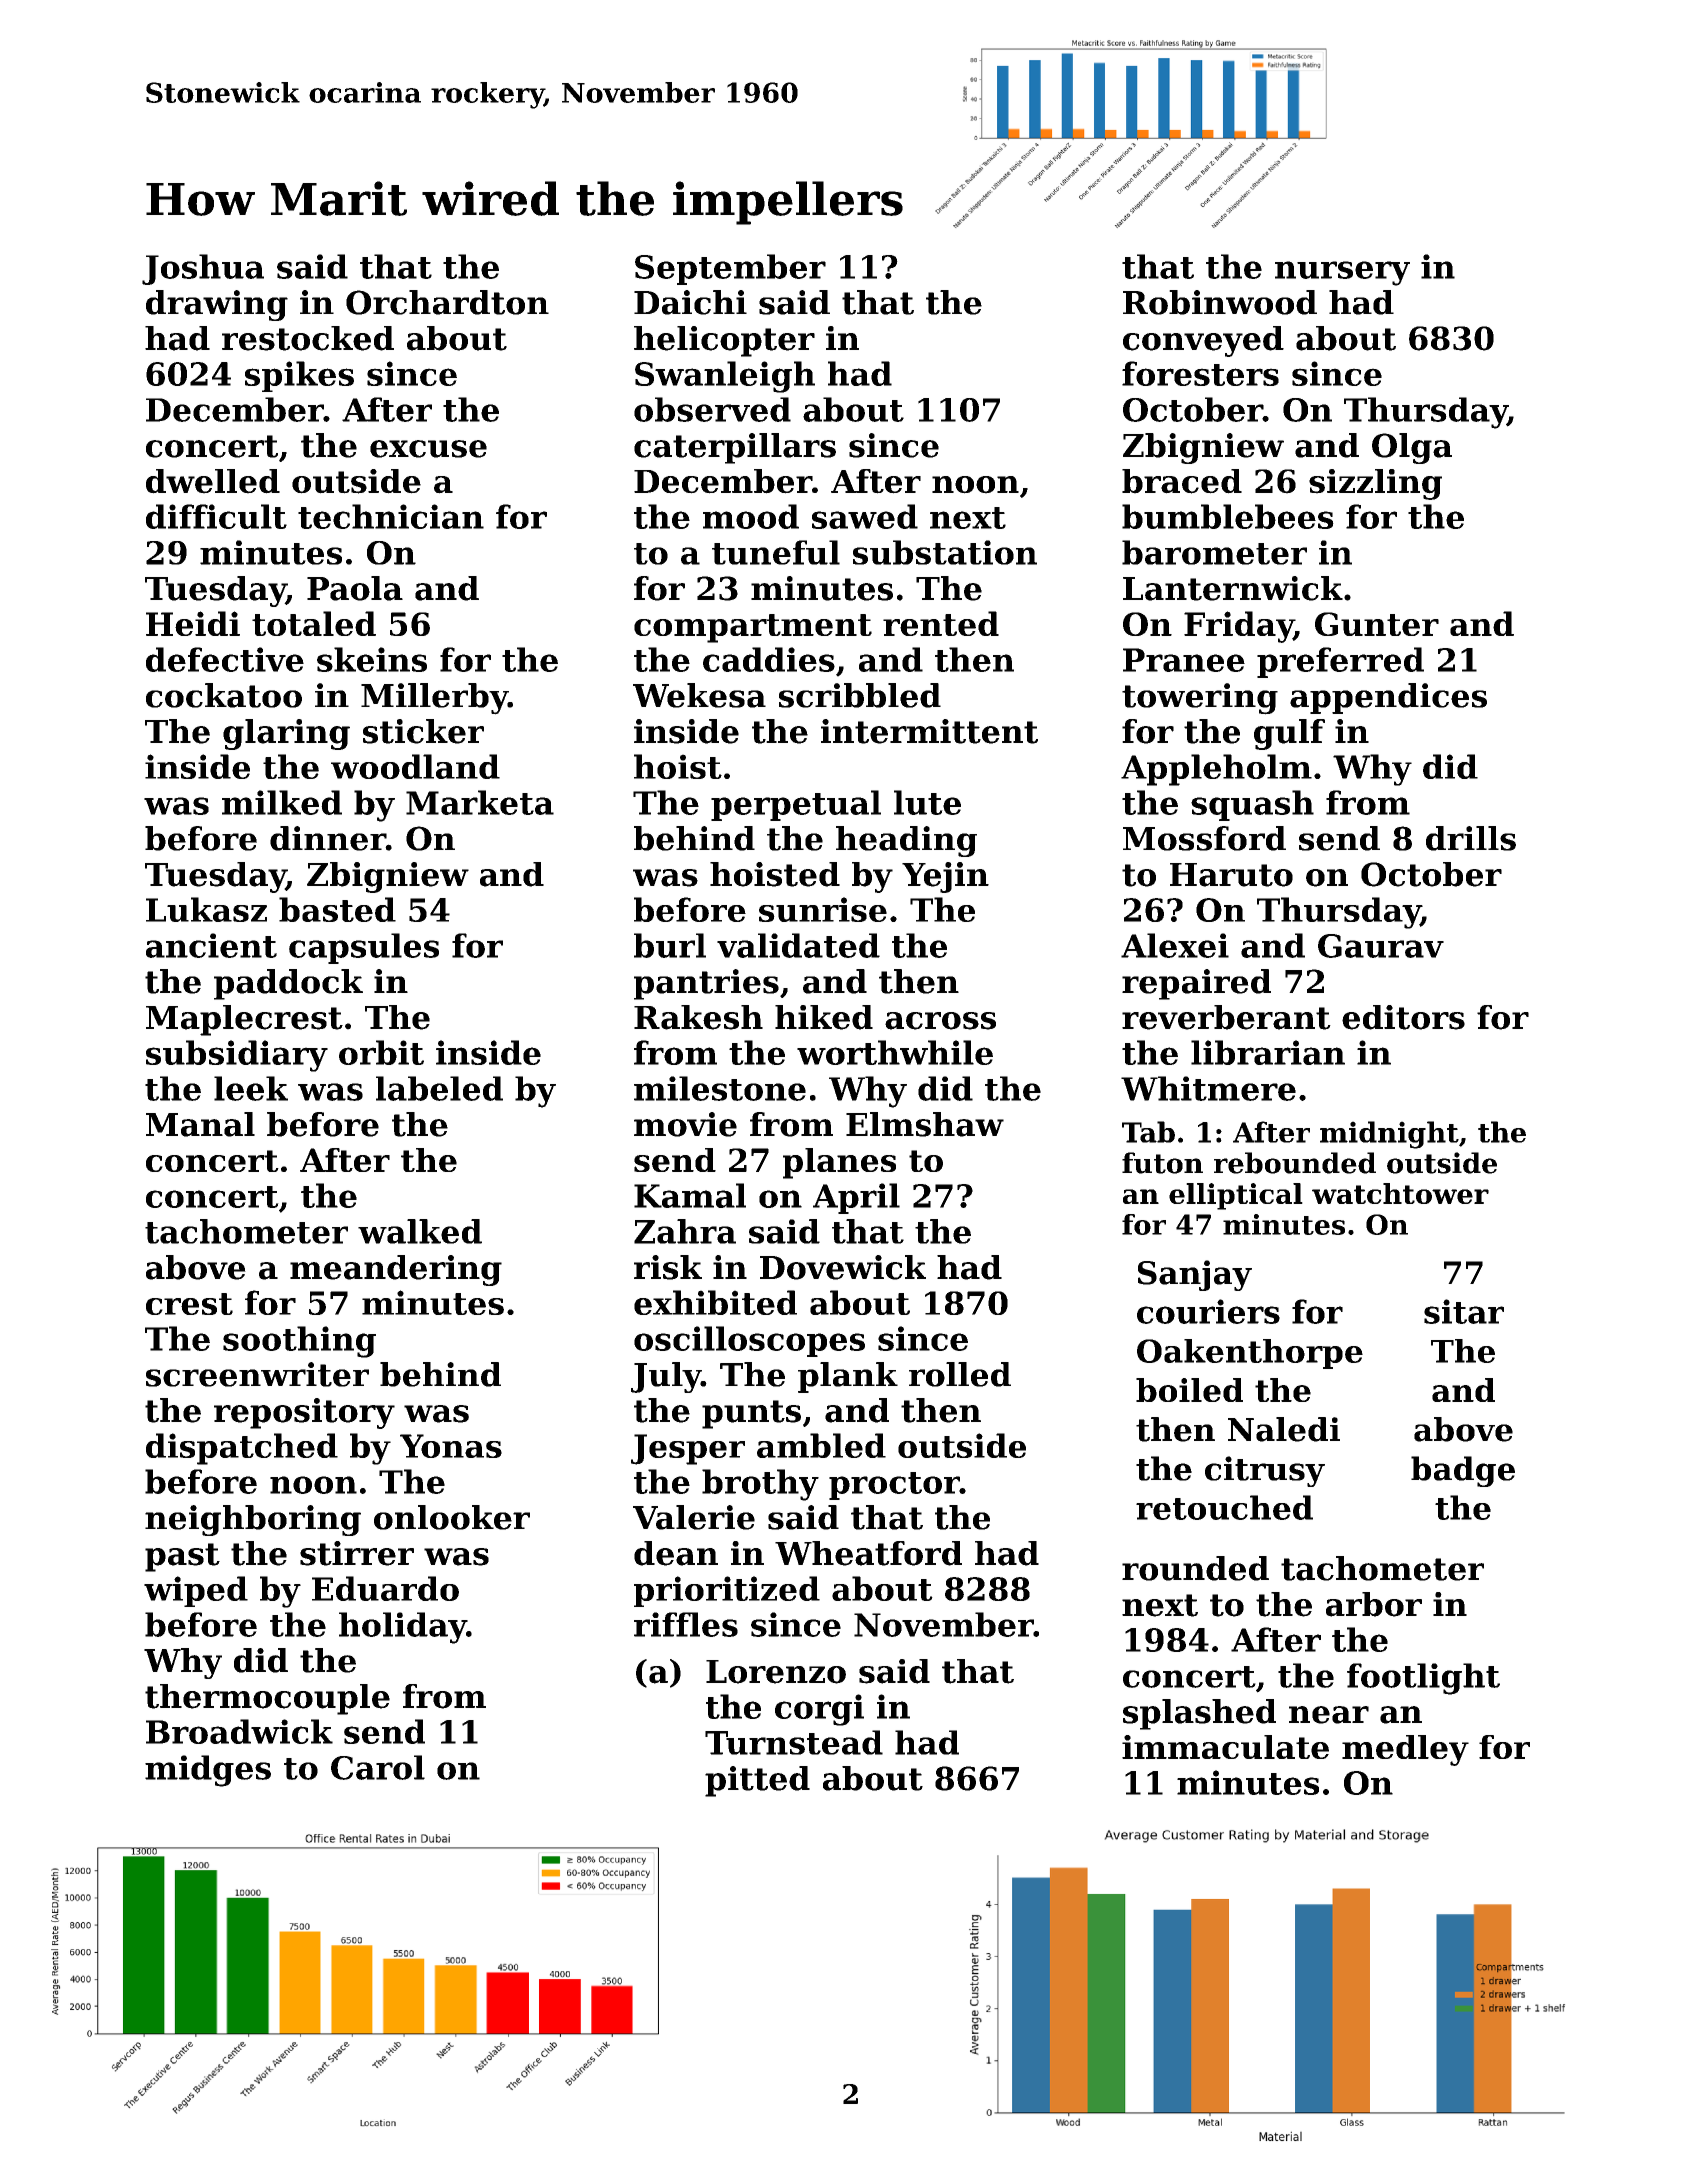 The image size is (1683, 2178). Describe the element at coordinates (1374, 1604) in the screenshot. I see `arbor` at that location.
